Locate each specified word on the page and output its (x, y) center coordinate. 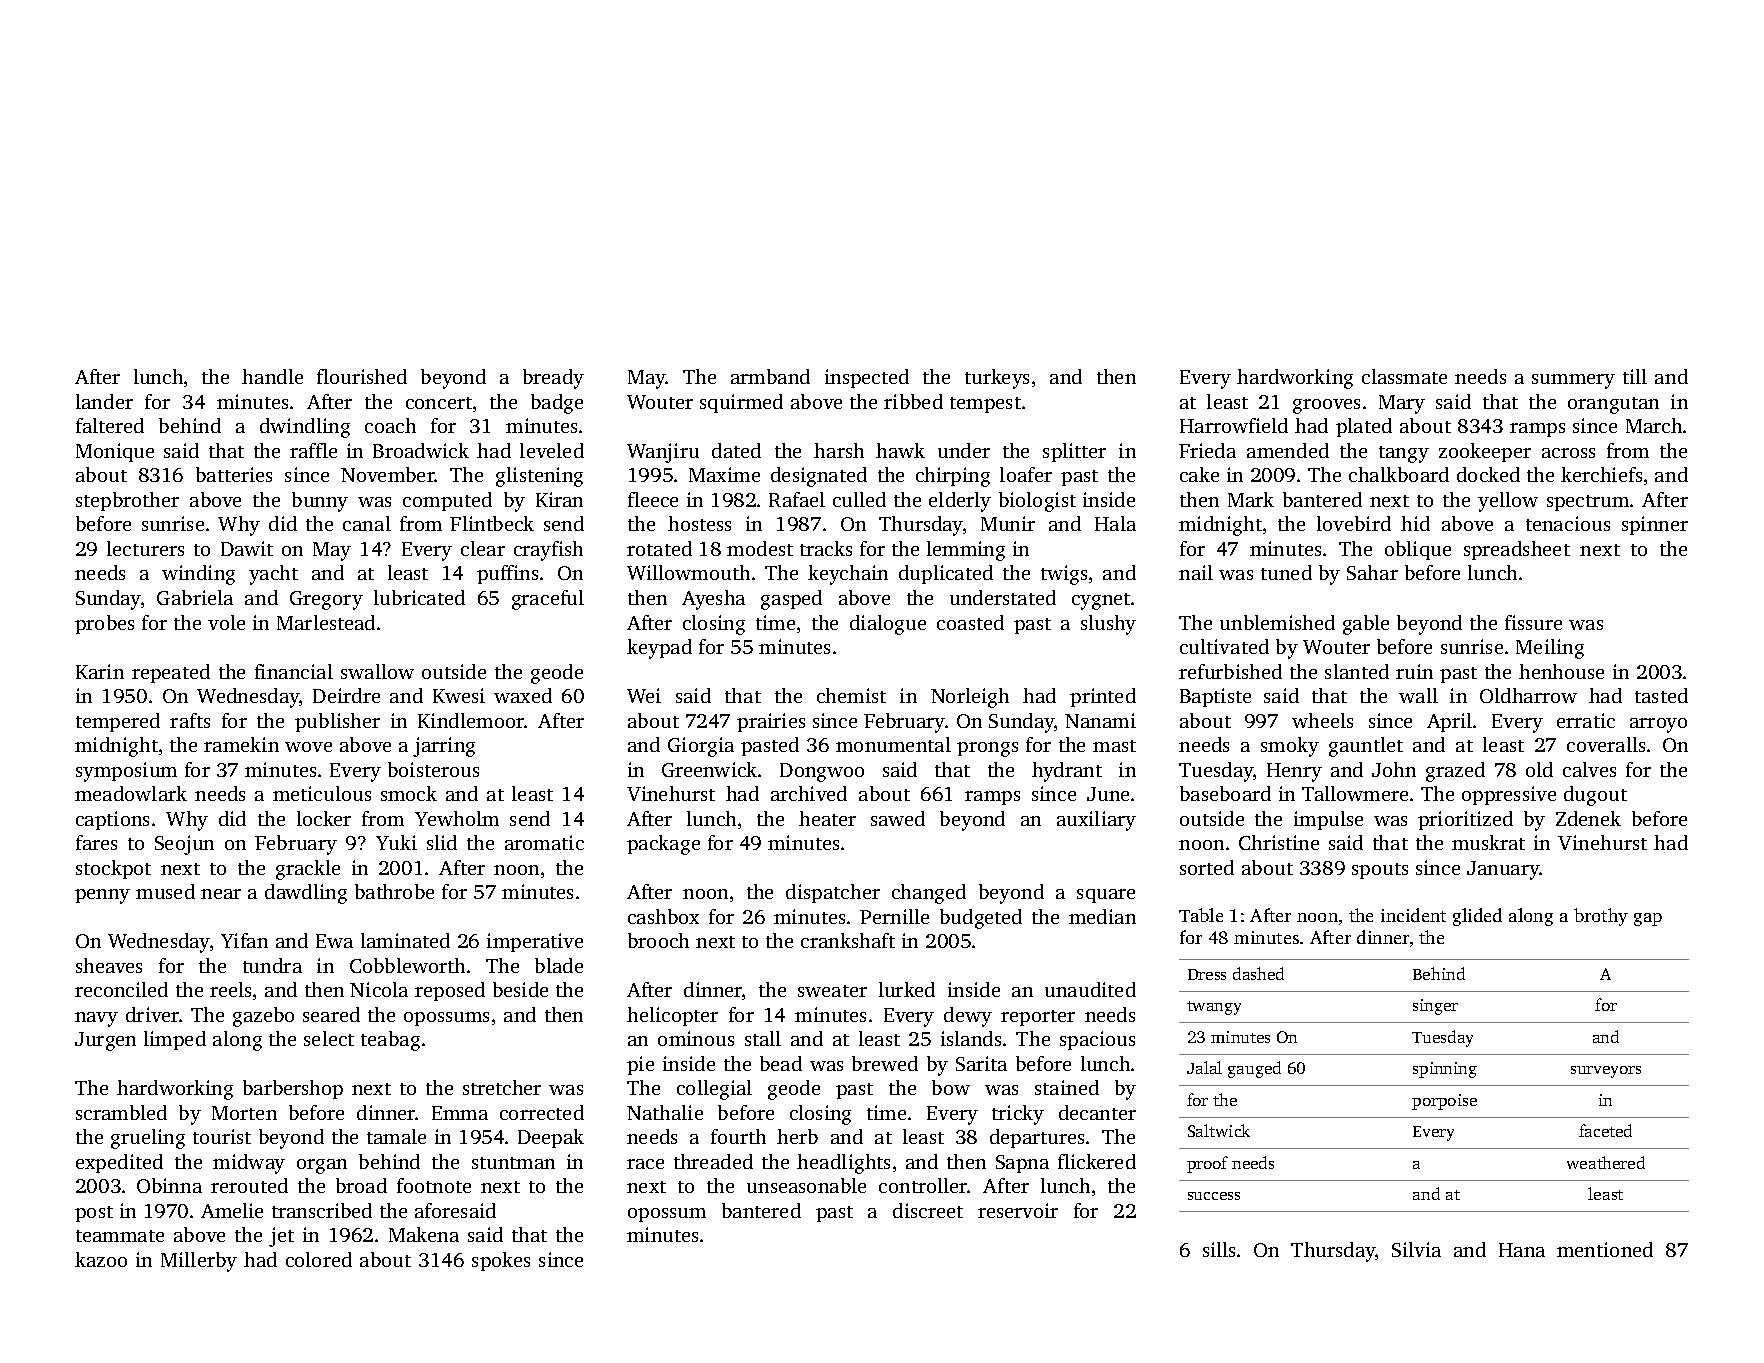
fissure (1533, 622)
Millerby (199, 1262)
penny (102, 896)
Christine (1279, 842)
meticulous (322, 793)
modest (760, 548)
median (1102, 916)
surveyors (1606, 1072)
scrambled (121, 1112)
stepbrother (127, 501)
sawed (898, 818)
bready (553, 379)
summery (1573, 381)
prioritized (1465, 820)
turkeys (997, 379)
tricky (1018, 1115)
